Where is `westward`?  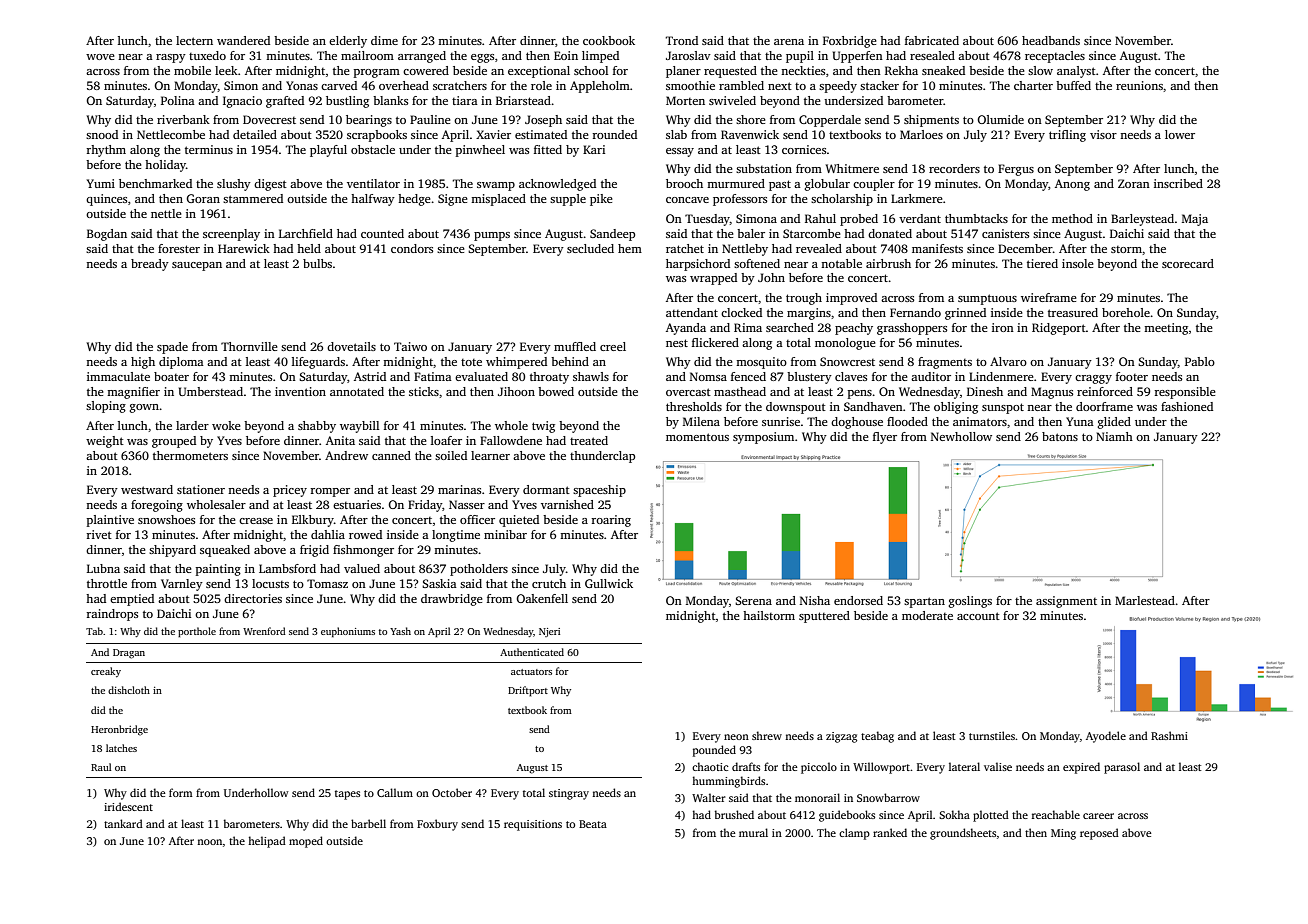 westward is located at coordinates (147, 489).
